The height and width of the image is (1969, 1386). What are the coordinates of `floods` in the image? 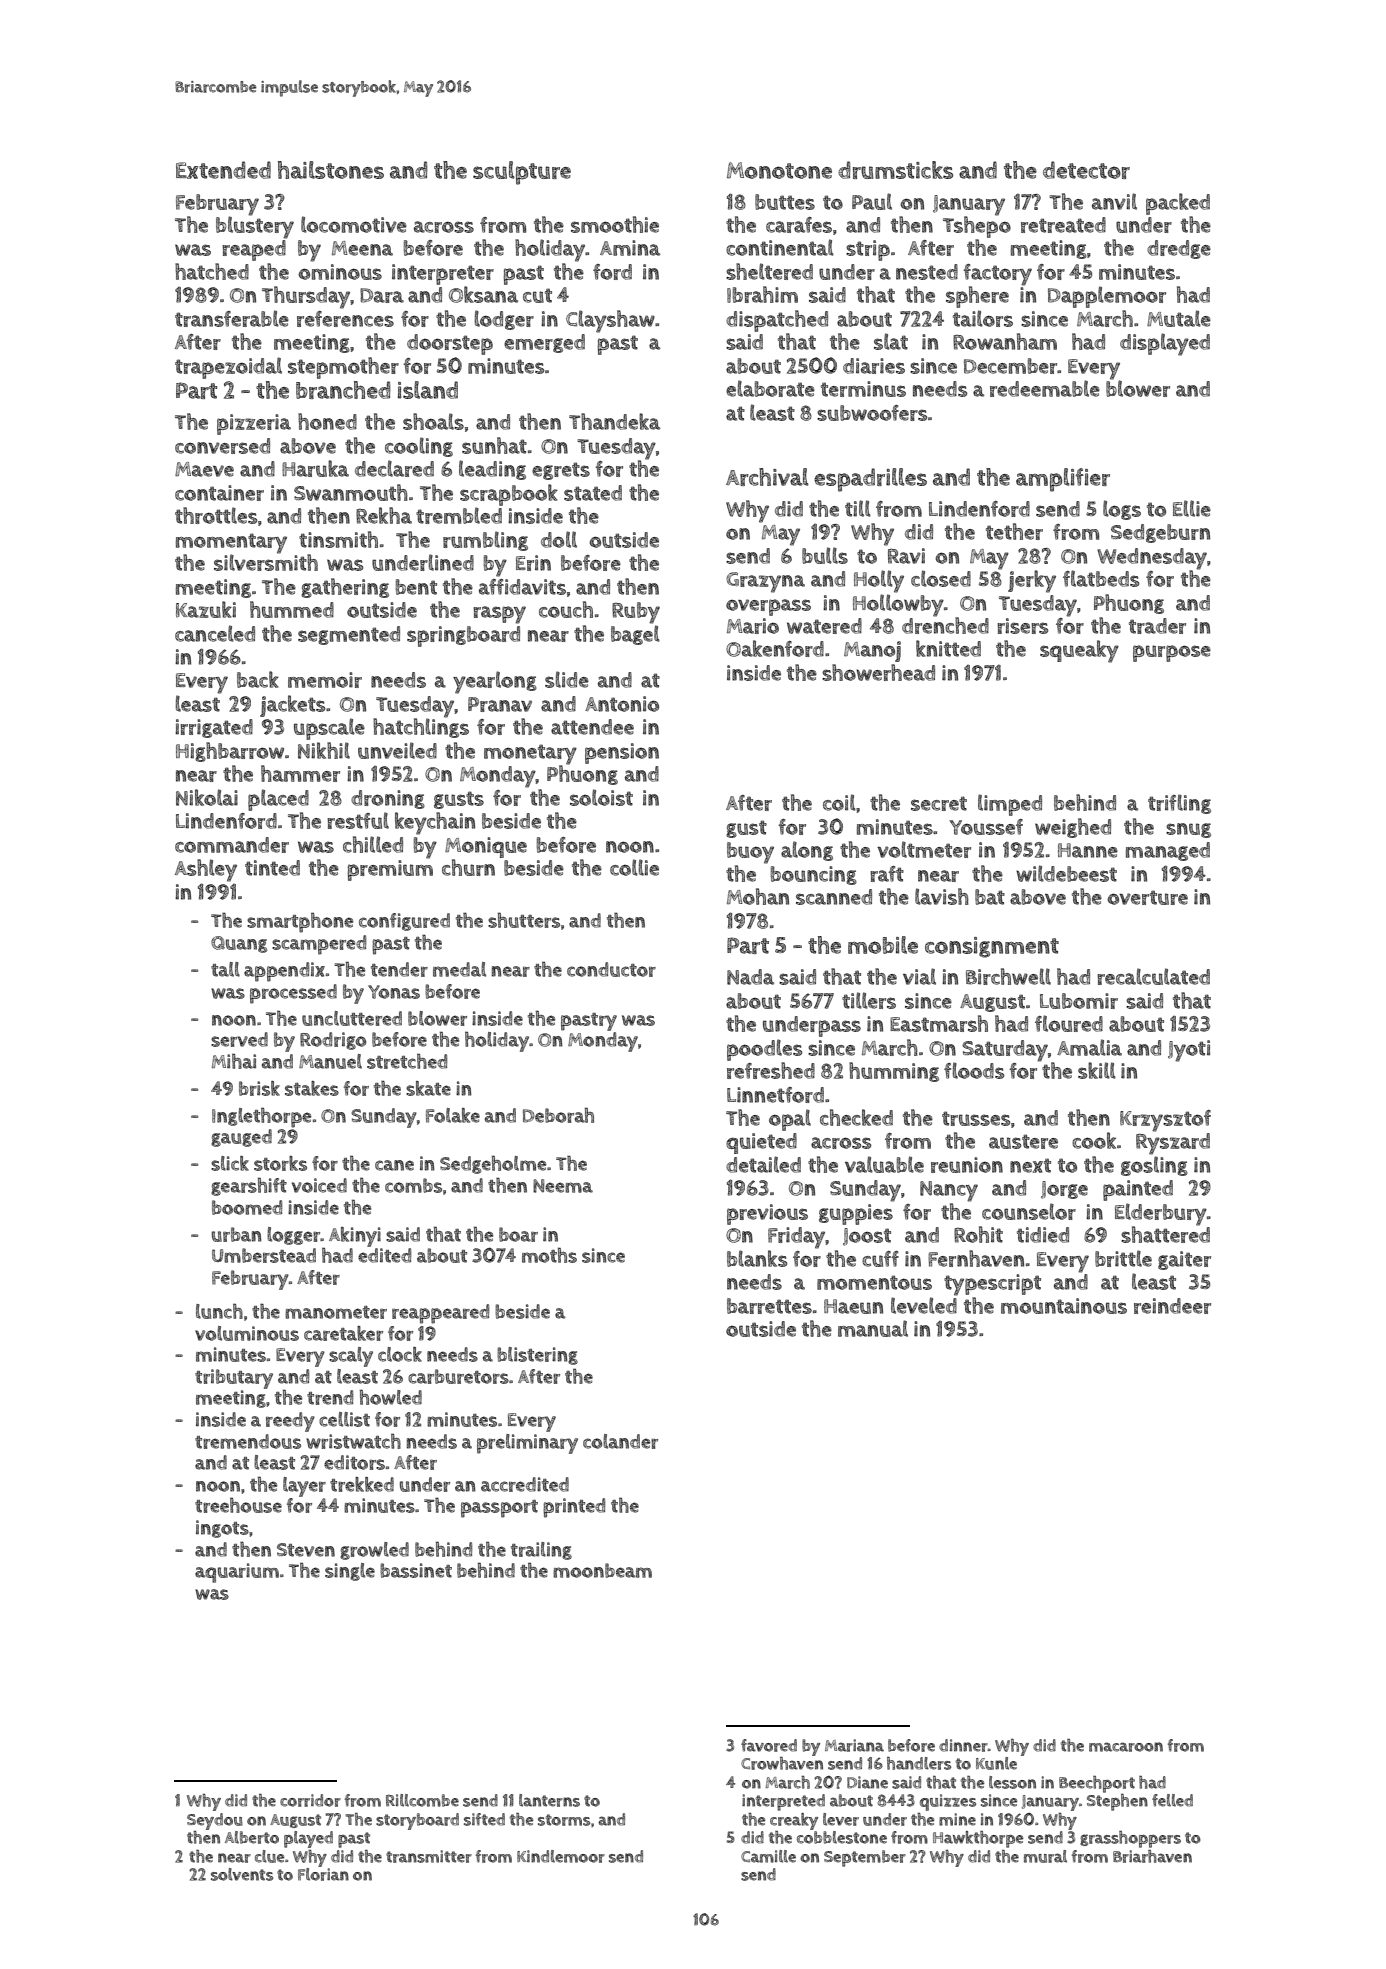 It's located at (974, 1070).
